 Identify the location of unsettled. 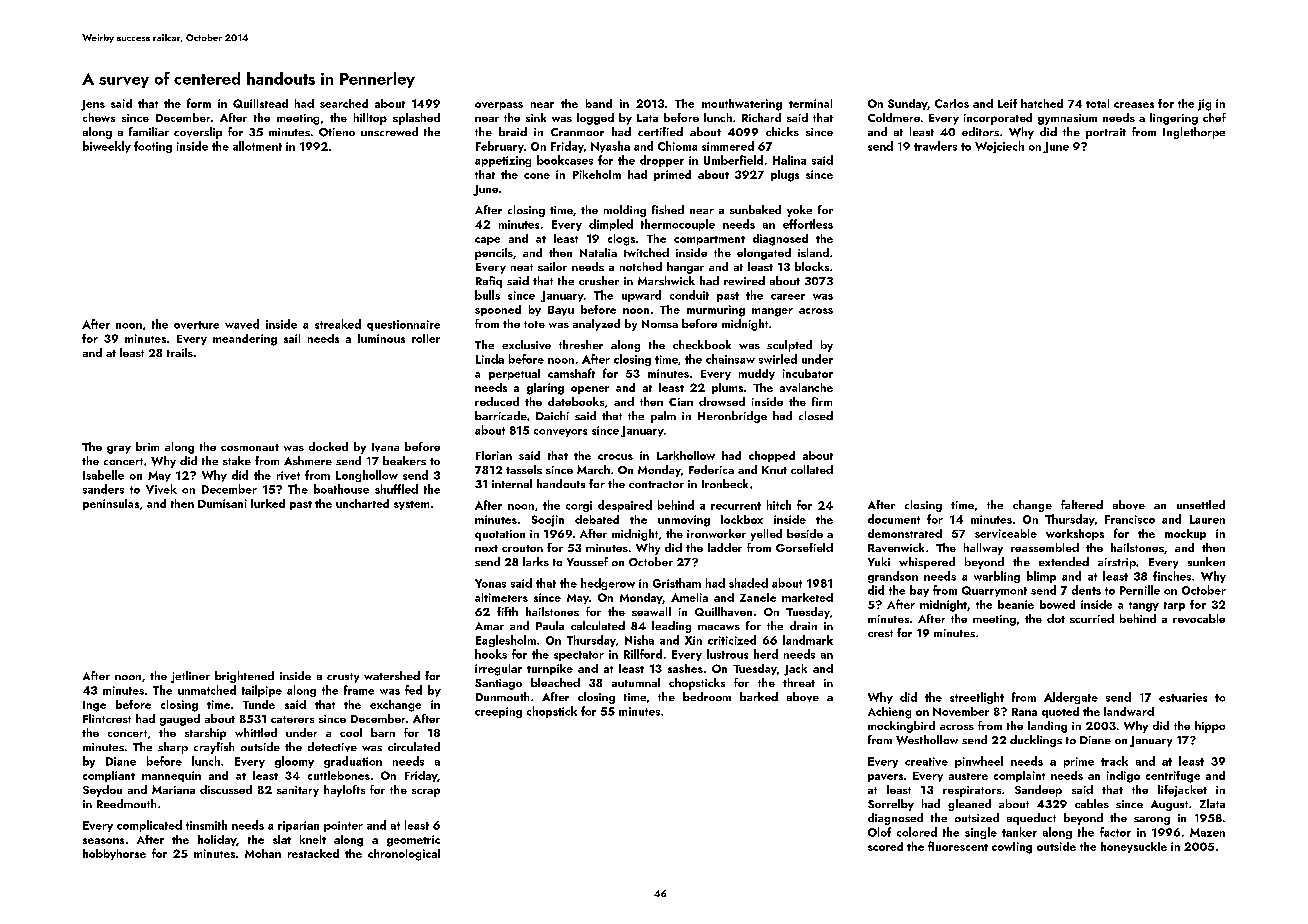
(1201, 504).
